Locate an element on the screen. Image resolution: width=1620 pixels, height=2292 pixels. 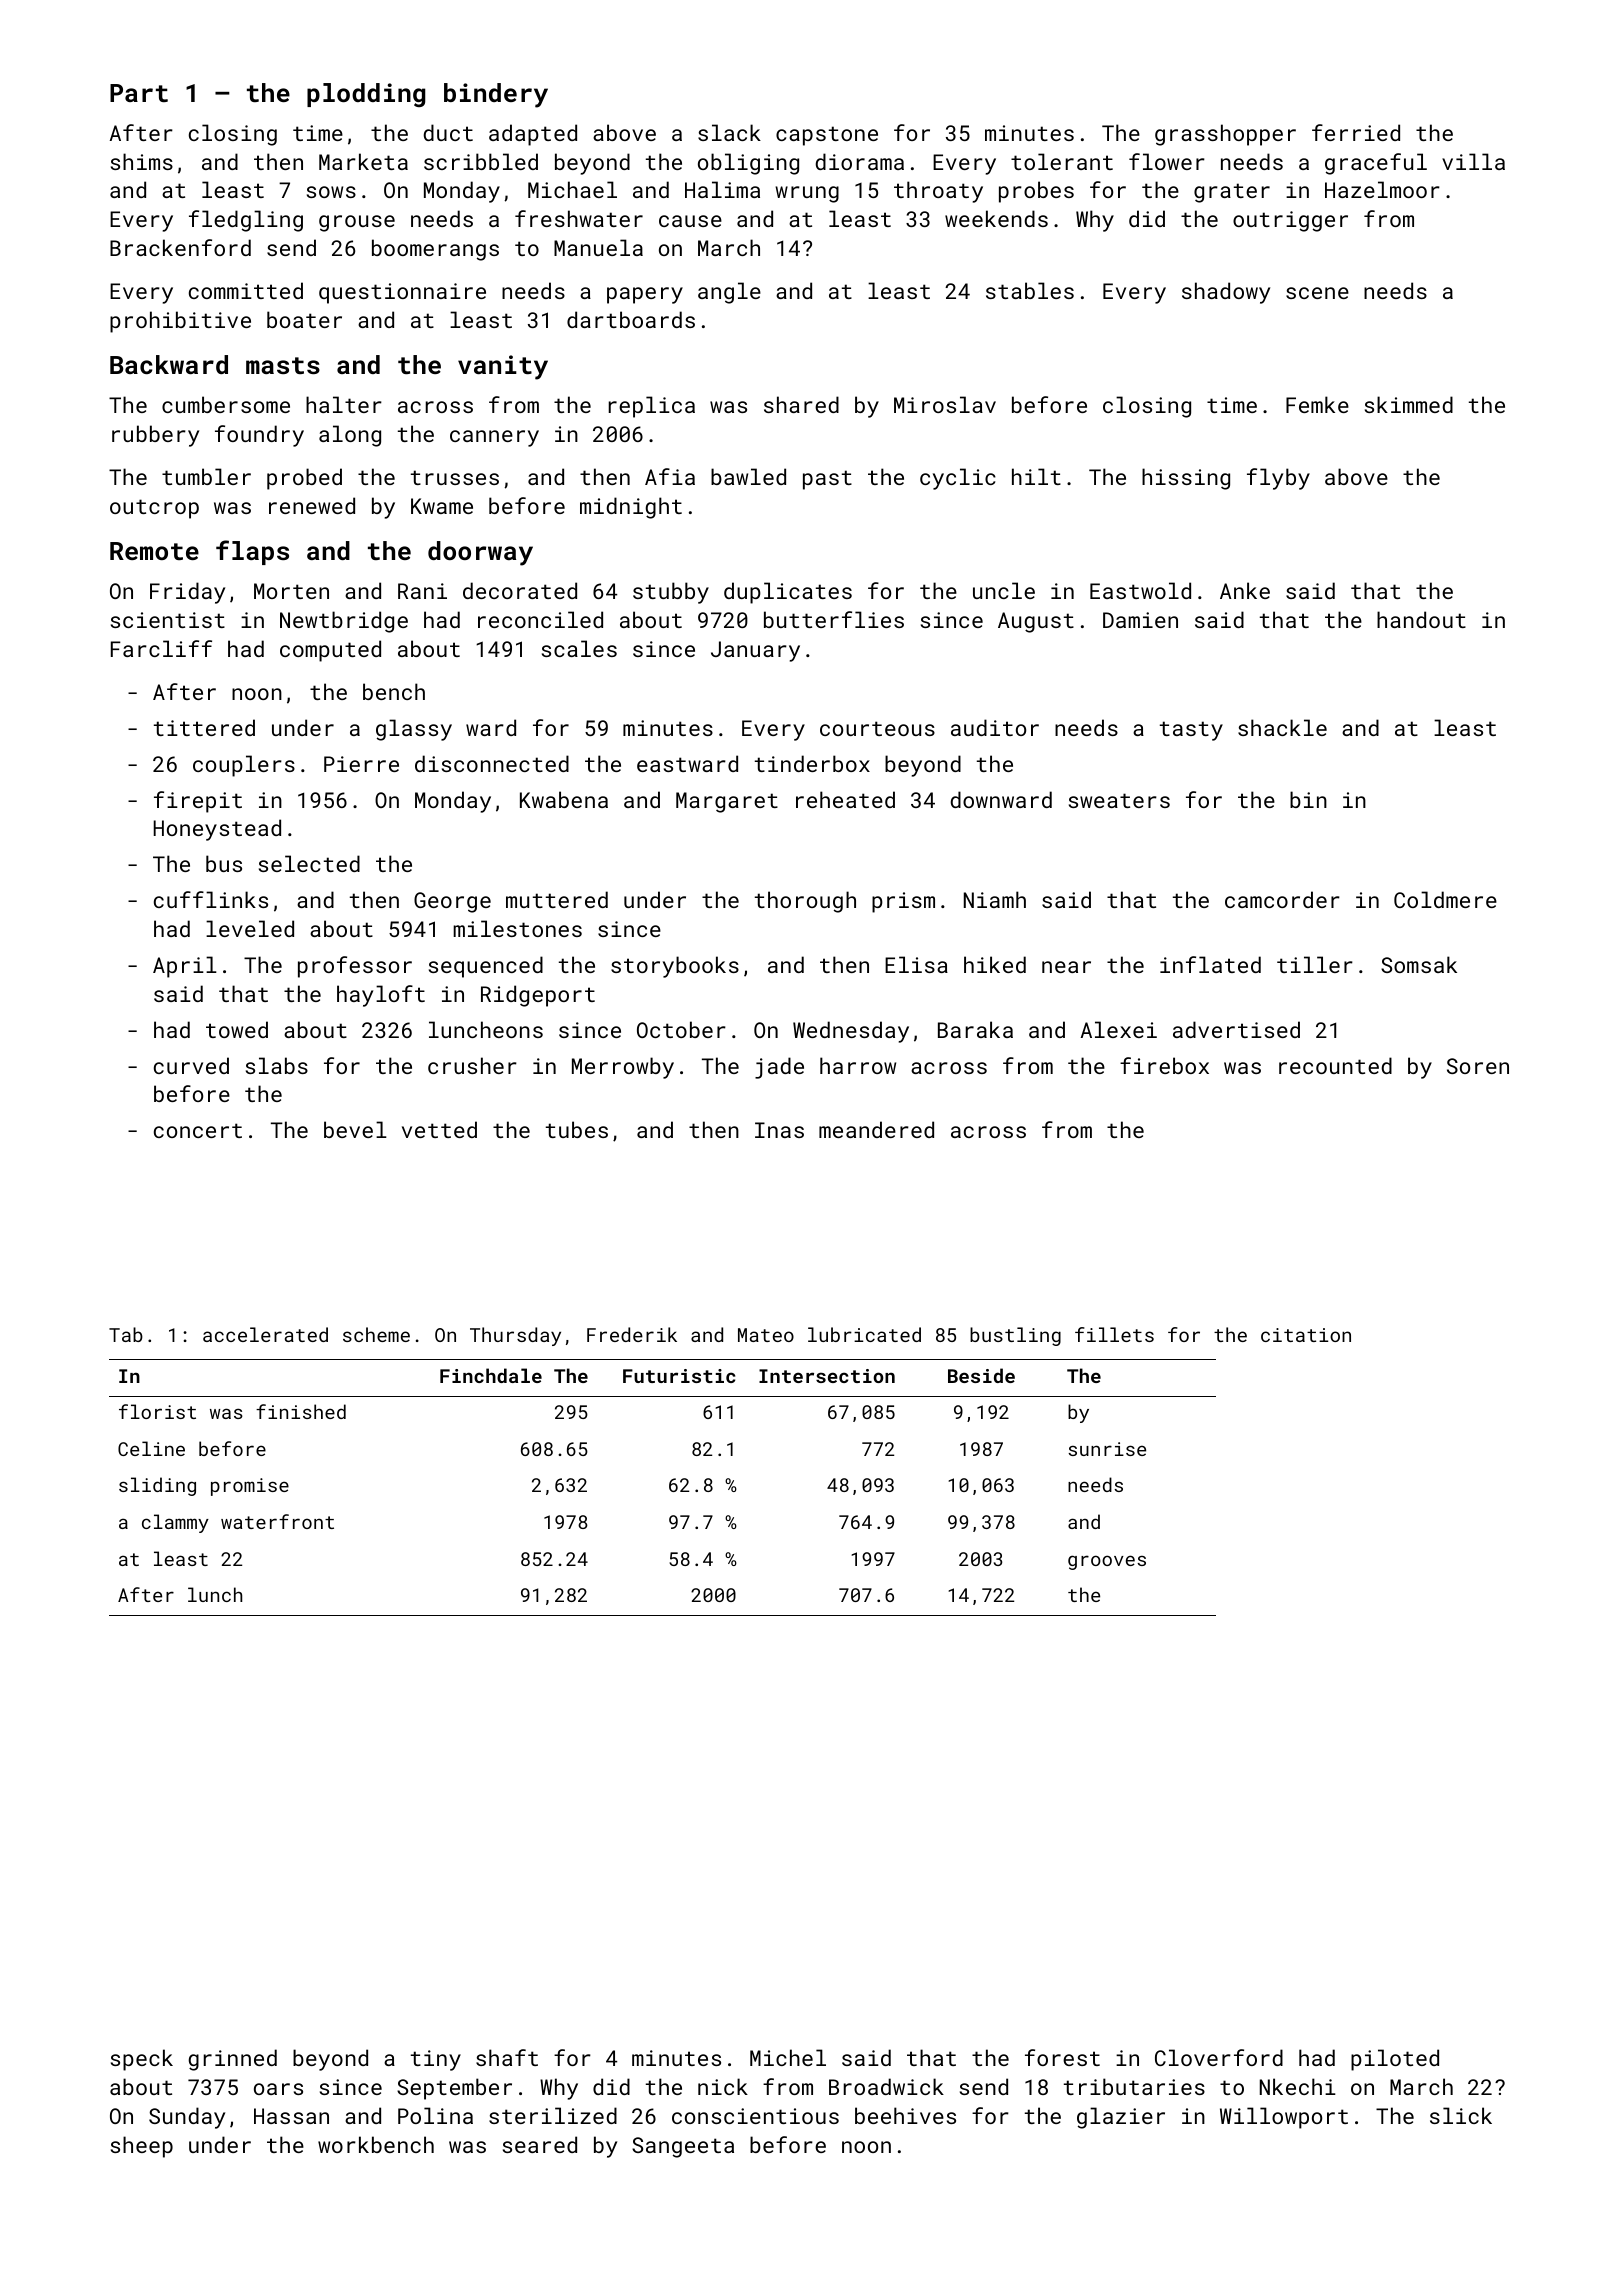
towed is located at coordinates (237, 1029).
